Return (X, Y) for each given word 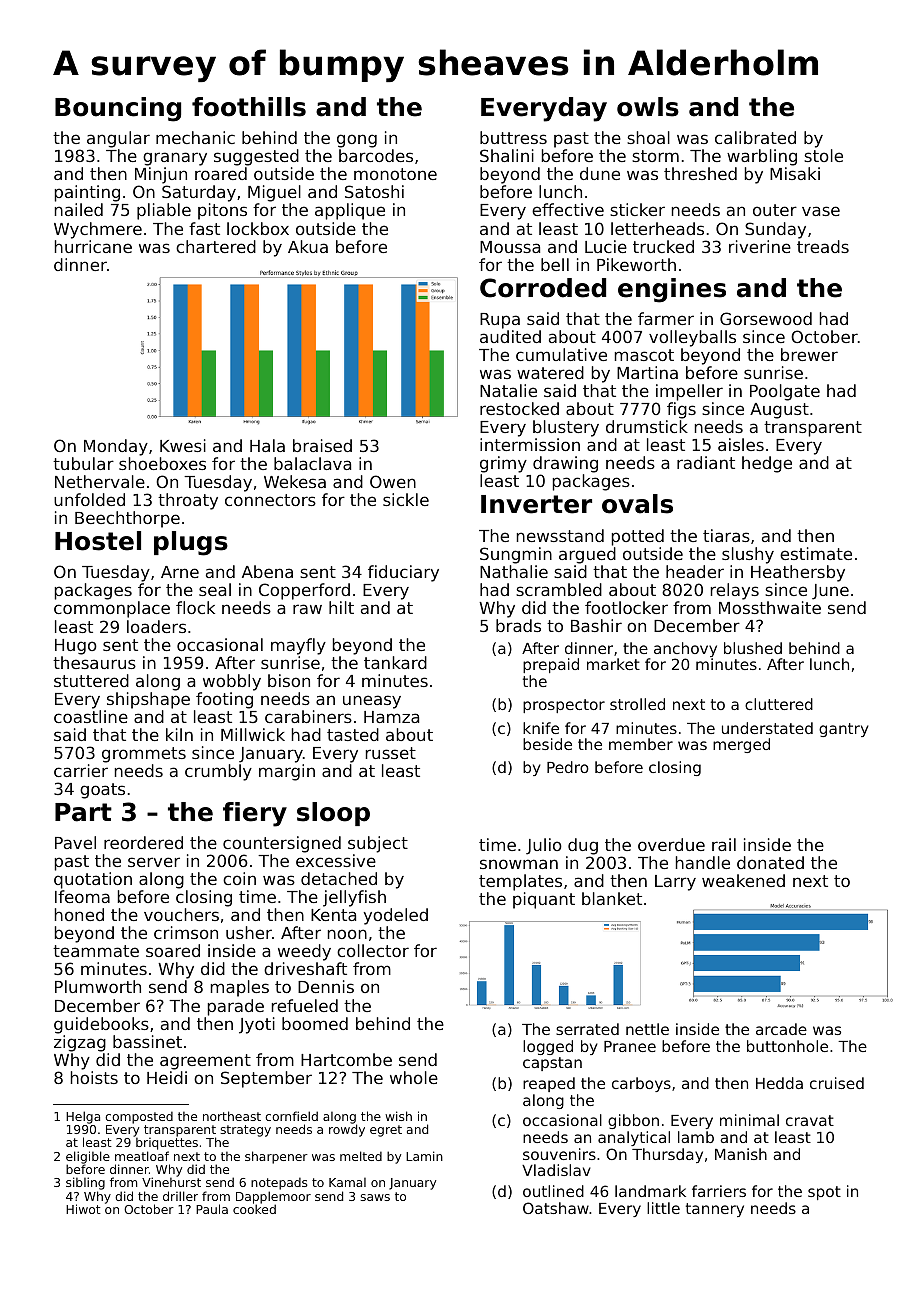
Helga (83, 1117)
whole (414, 1077)
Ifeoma (82, 896)
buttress (513, 137)
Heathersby (798, 573)
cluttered (779, 704)
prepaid (551, 665)
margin (287, 772)
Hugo (76, 647)
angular (118, 139)
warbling (762, 157)
